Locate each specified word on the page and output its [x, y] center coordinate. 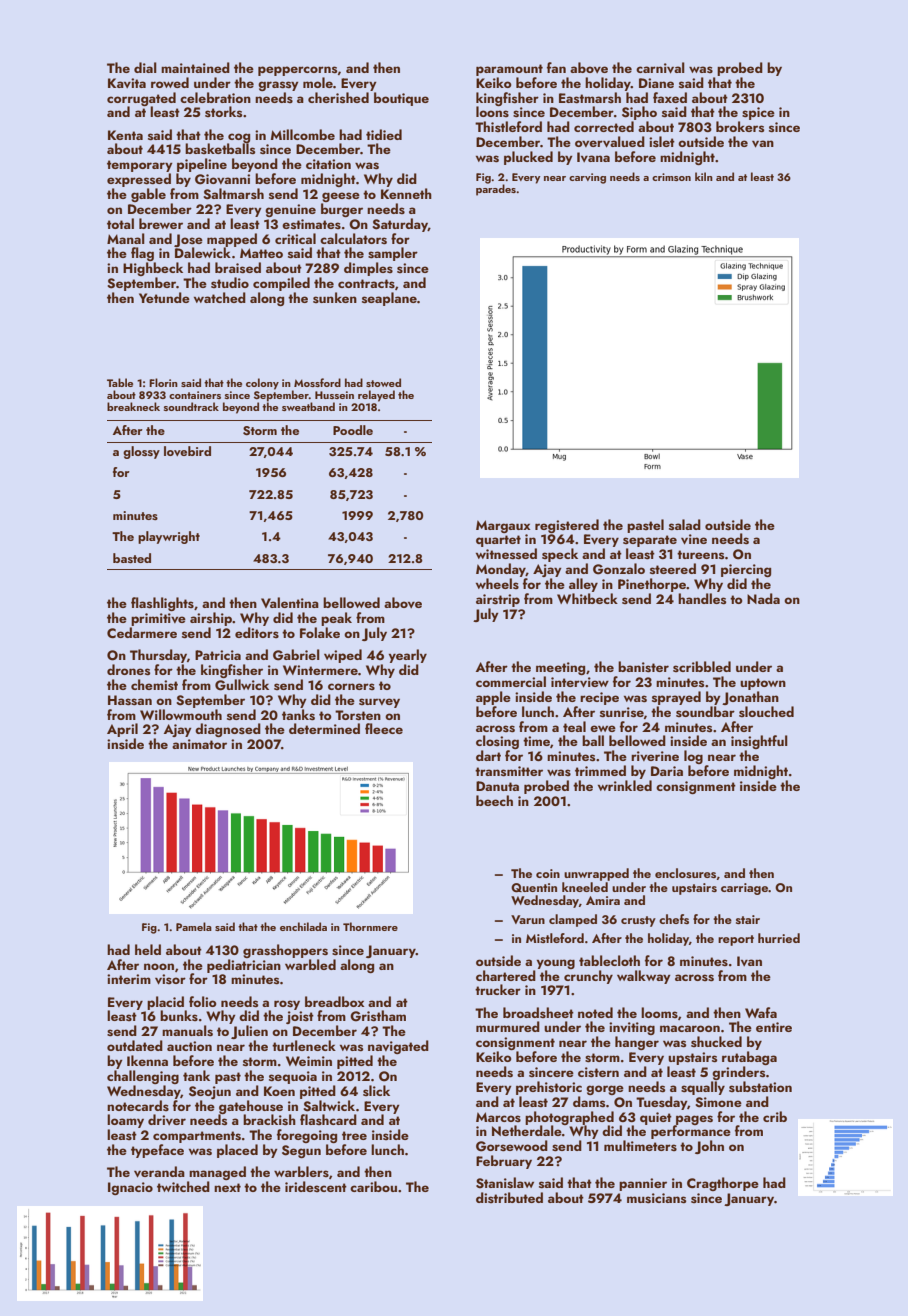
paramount [509, 70]
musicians [656, 1198]
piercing [746, 570]
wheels [497, 583]
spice [758, 113]
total [120, 223]
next [227, 1187]
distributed [509, 1197]
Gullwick [242, 685]
